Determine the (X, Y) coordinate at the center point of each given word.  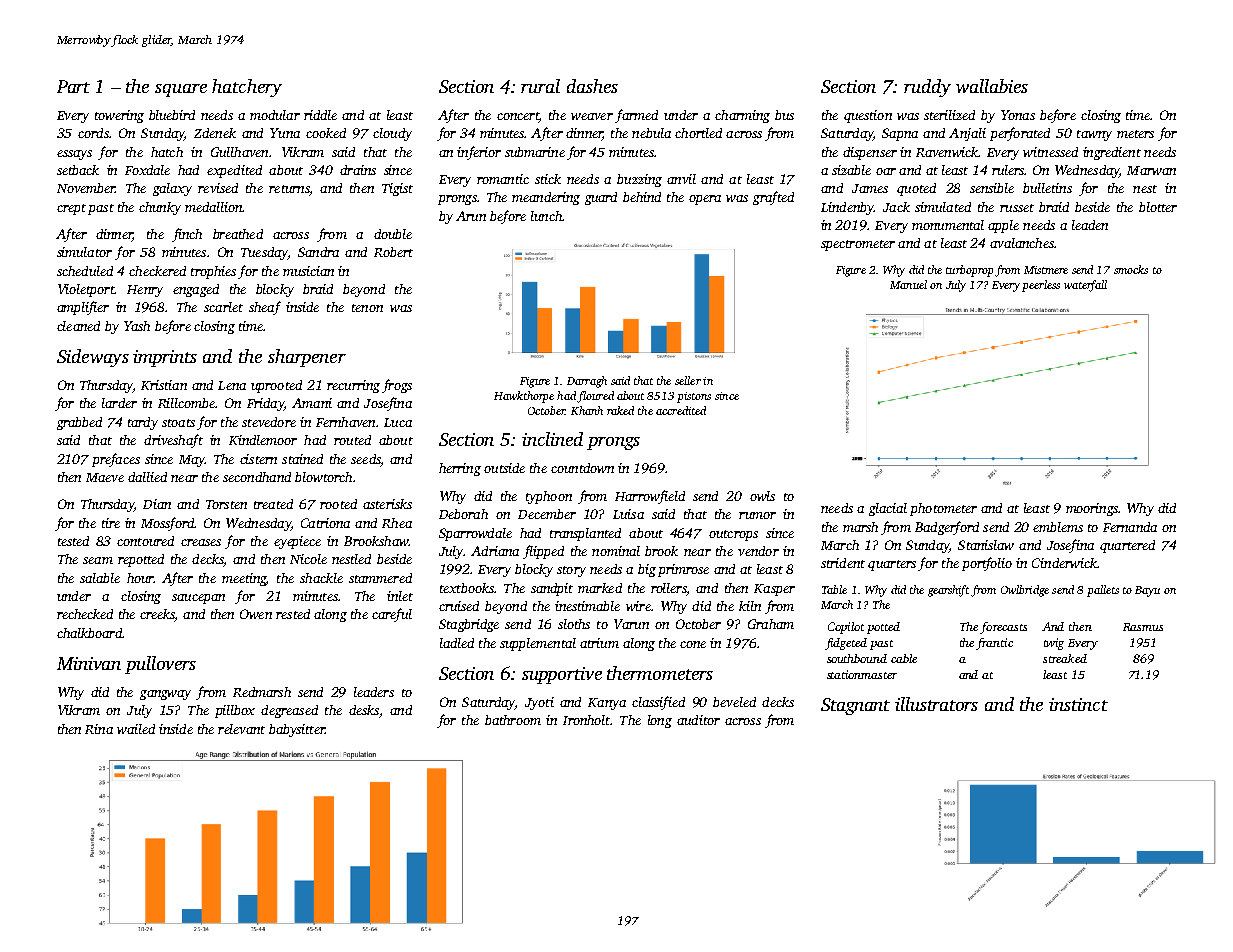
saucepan (198, 599)
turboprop (969, 271)
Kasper (774, 590)
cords (93, 133)
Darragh (587, 382)
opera (705, 200)
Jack (896, 207)
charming (742, 116)
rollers (668, 588)
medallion (213, 207)
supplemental (538, 644)
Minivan (89, 663)
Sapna (900, 134)
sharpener (307, 358)
